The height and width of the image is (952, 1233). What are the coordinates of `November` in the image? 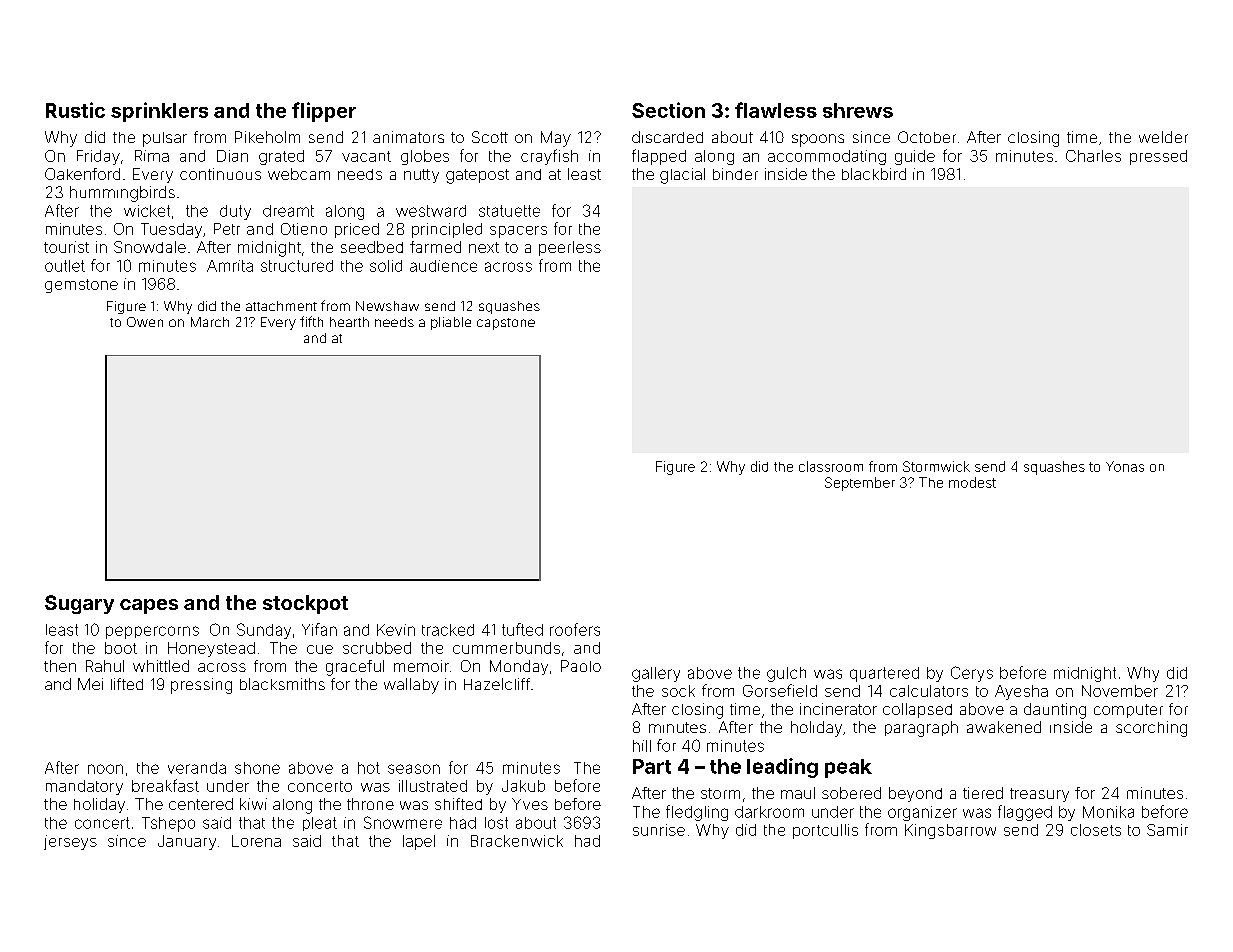 It's located at (1120, 691).
